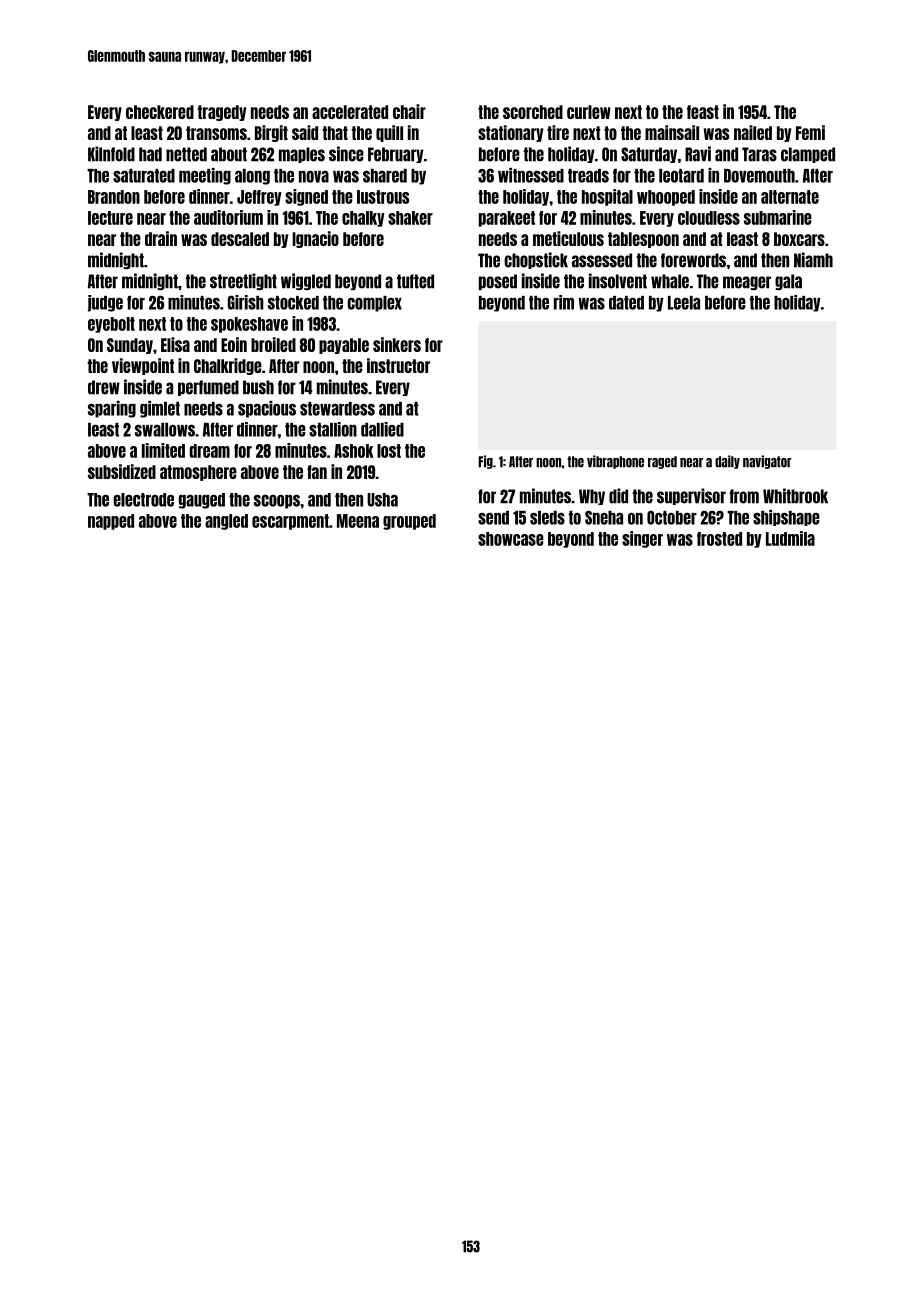  Describe the element at coordinates (759, 176) in the screenshot. I see `Dovemouth` at that location.
